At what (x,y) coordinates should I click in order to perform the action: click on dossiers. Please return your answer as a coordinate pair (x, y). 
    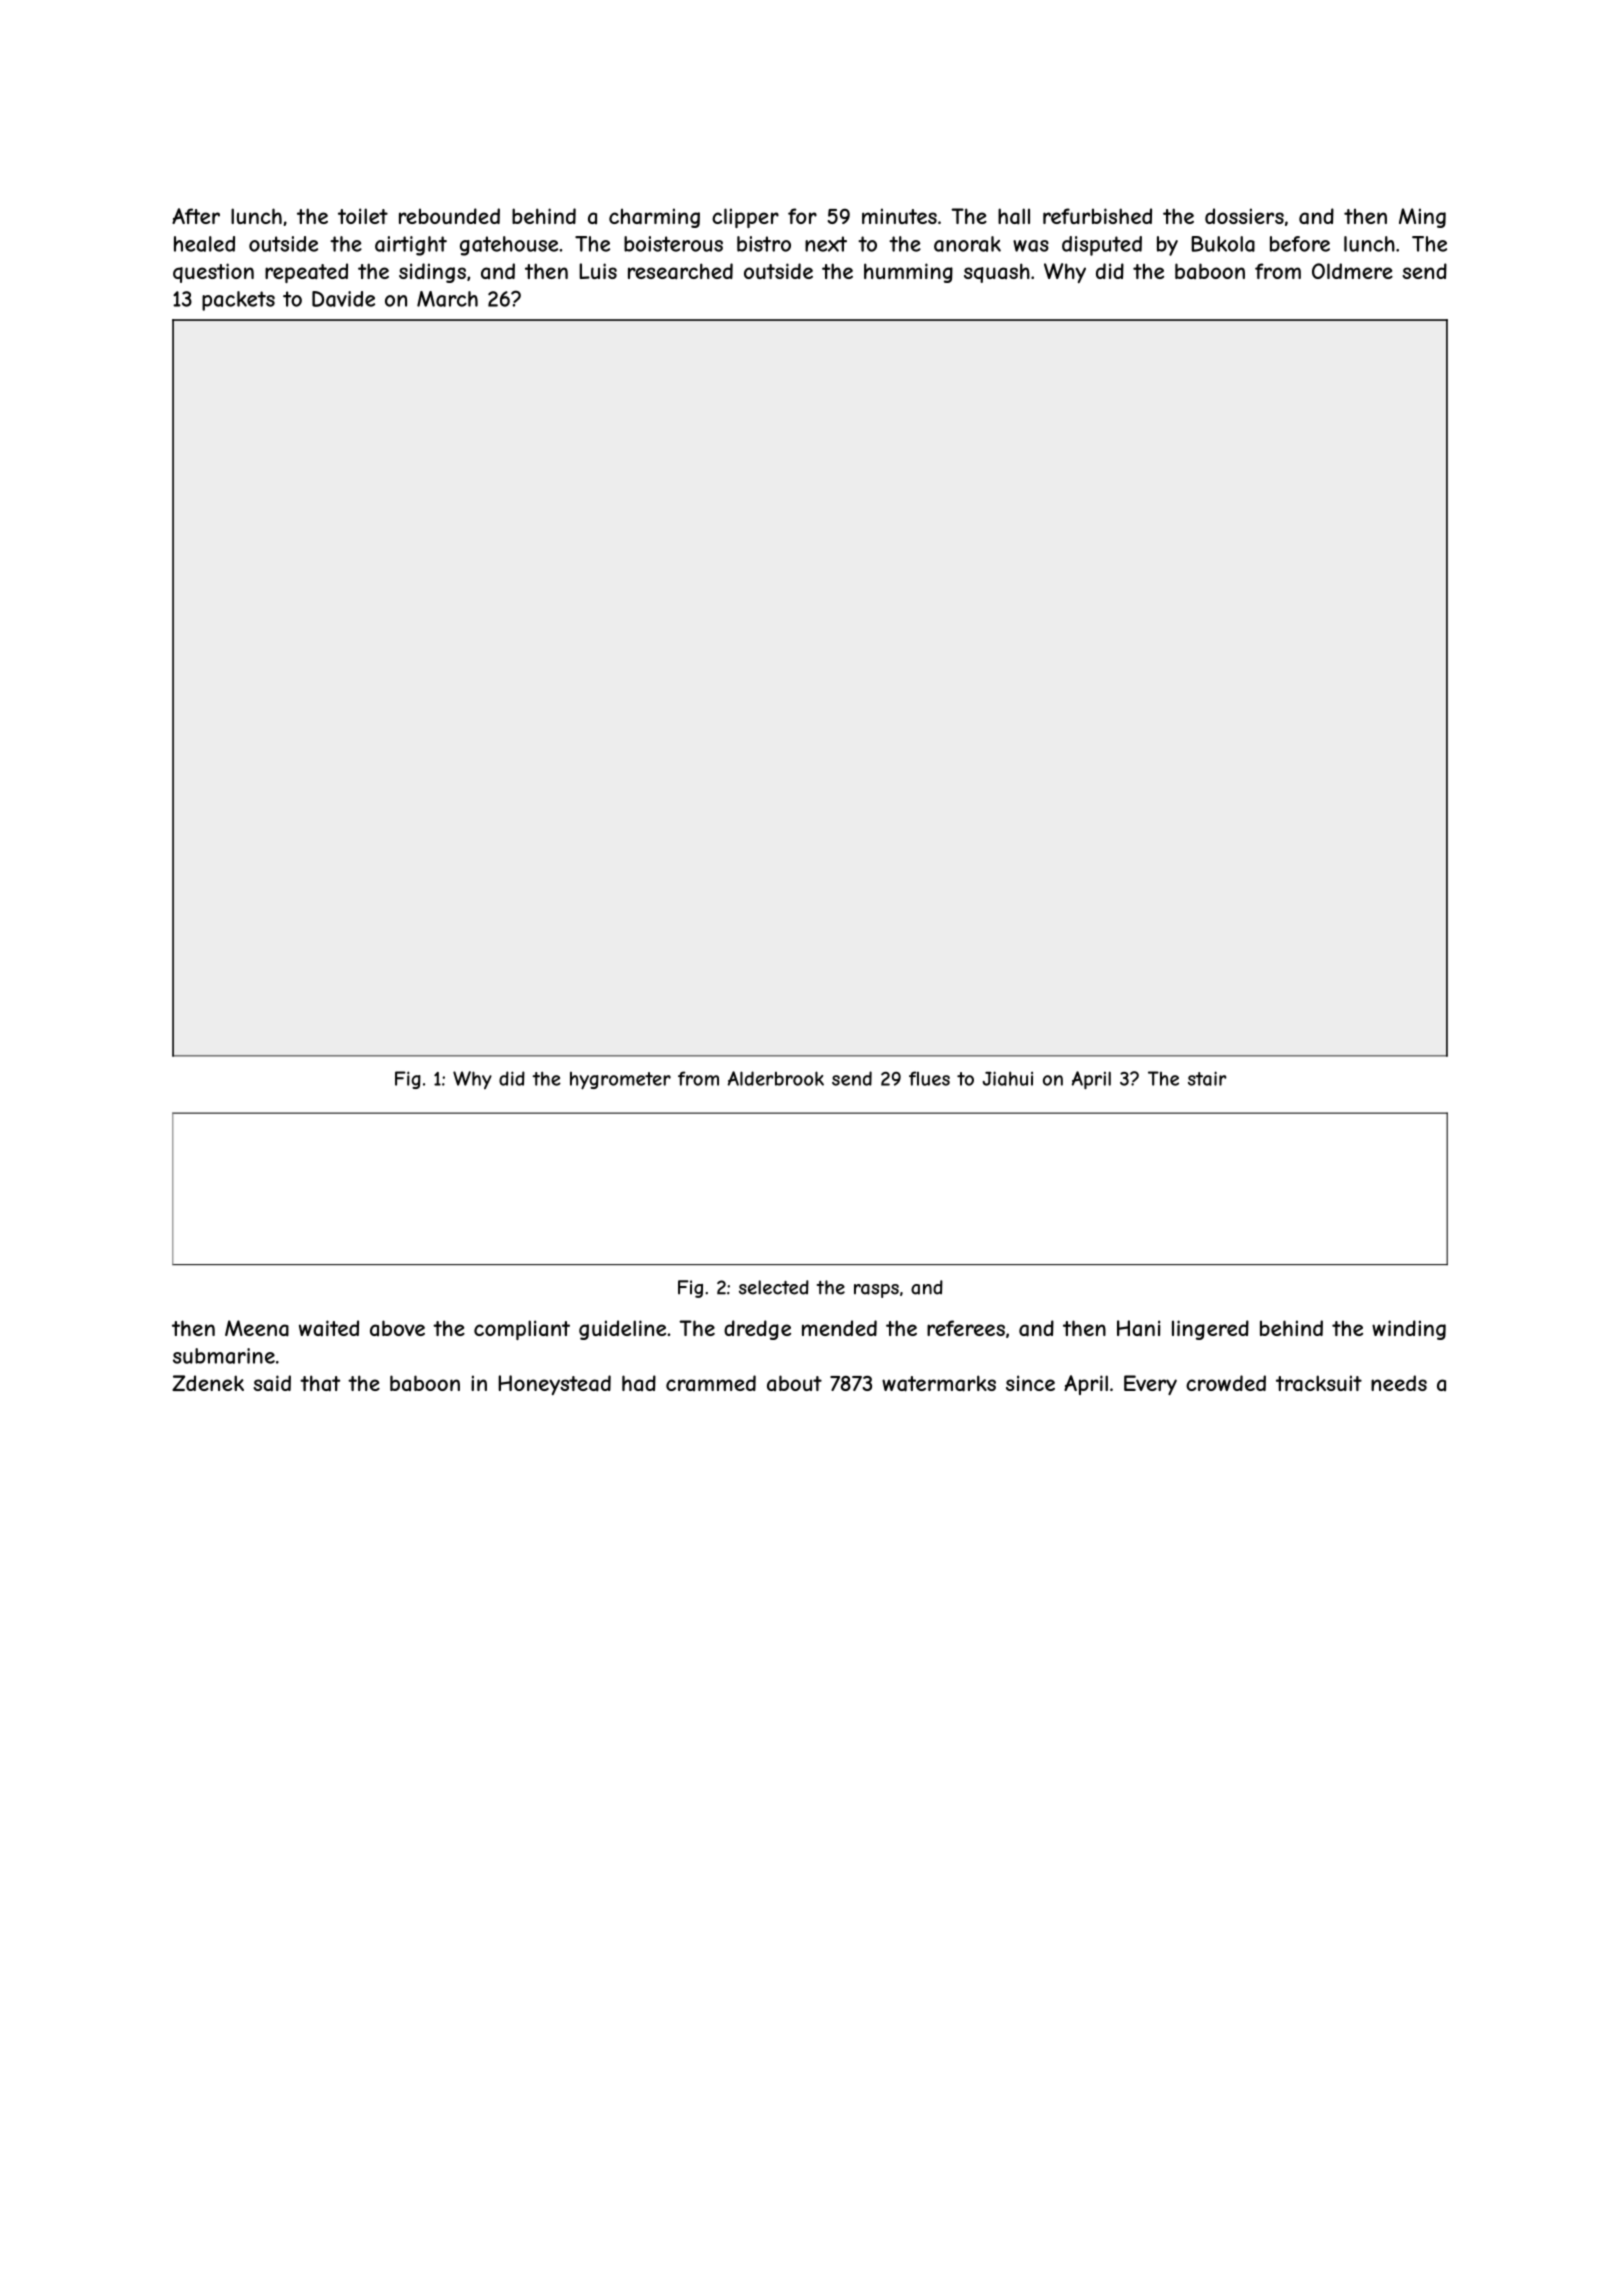
    Looking at the image, I should click on (1244, 216).
